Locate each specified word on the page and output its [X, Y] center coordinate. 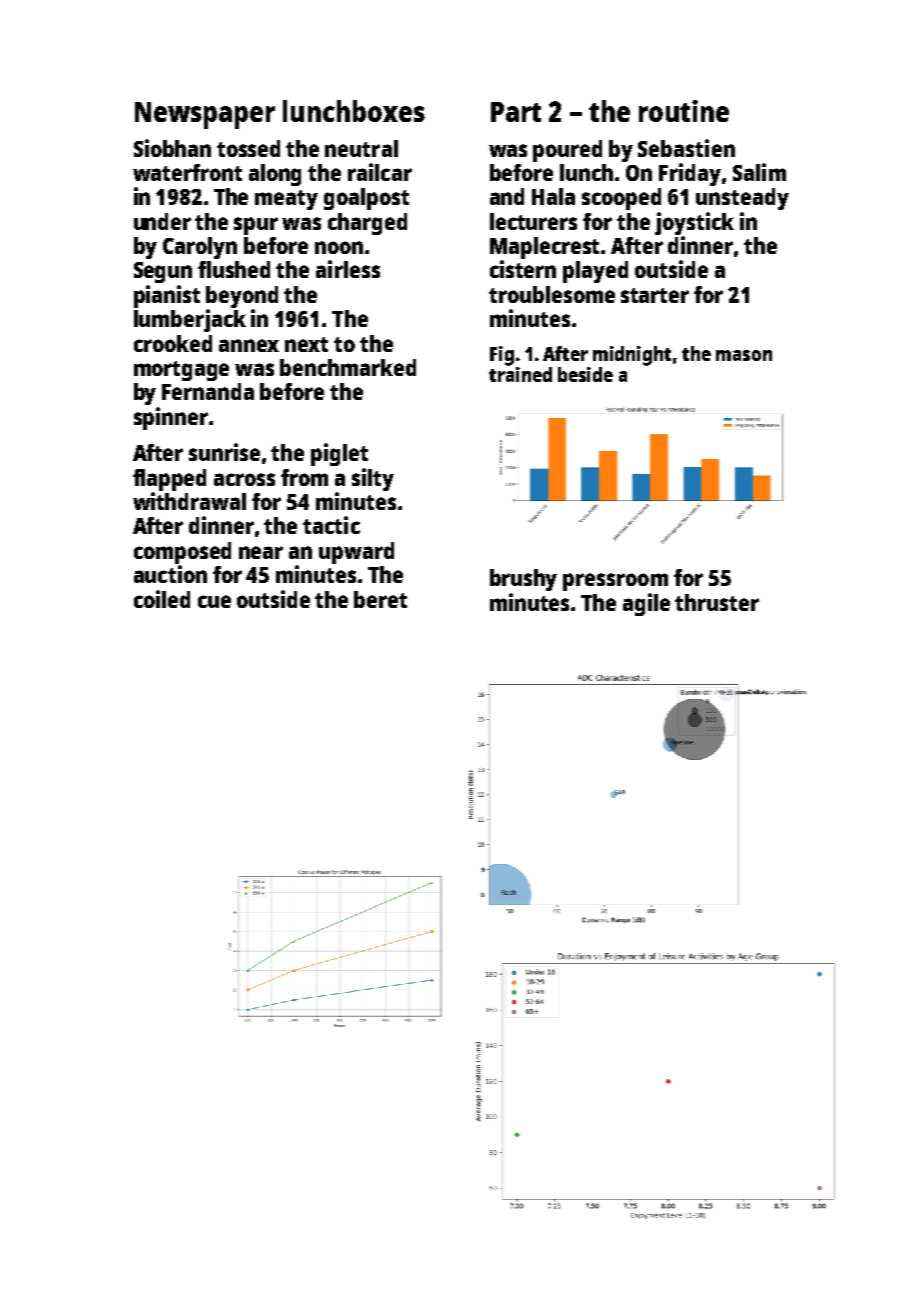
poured [567, 151]
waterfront [187, 172]
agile [646, 604]
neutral [361, 148]
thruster [717, 602]
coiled [162, 599]
